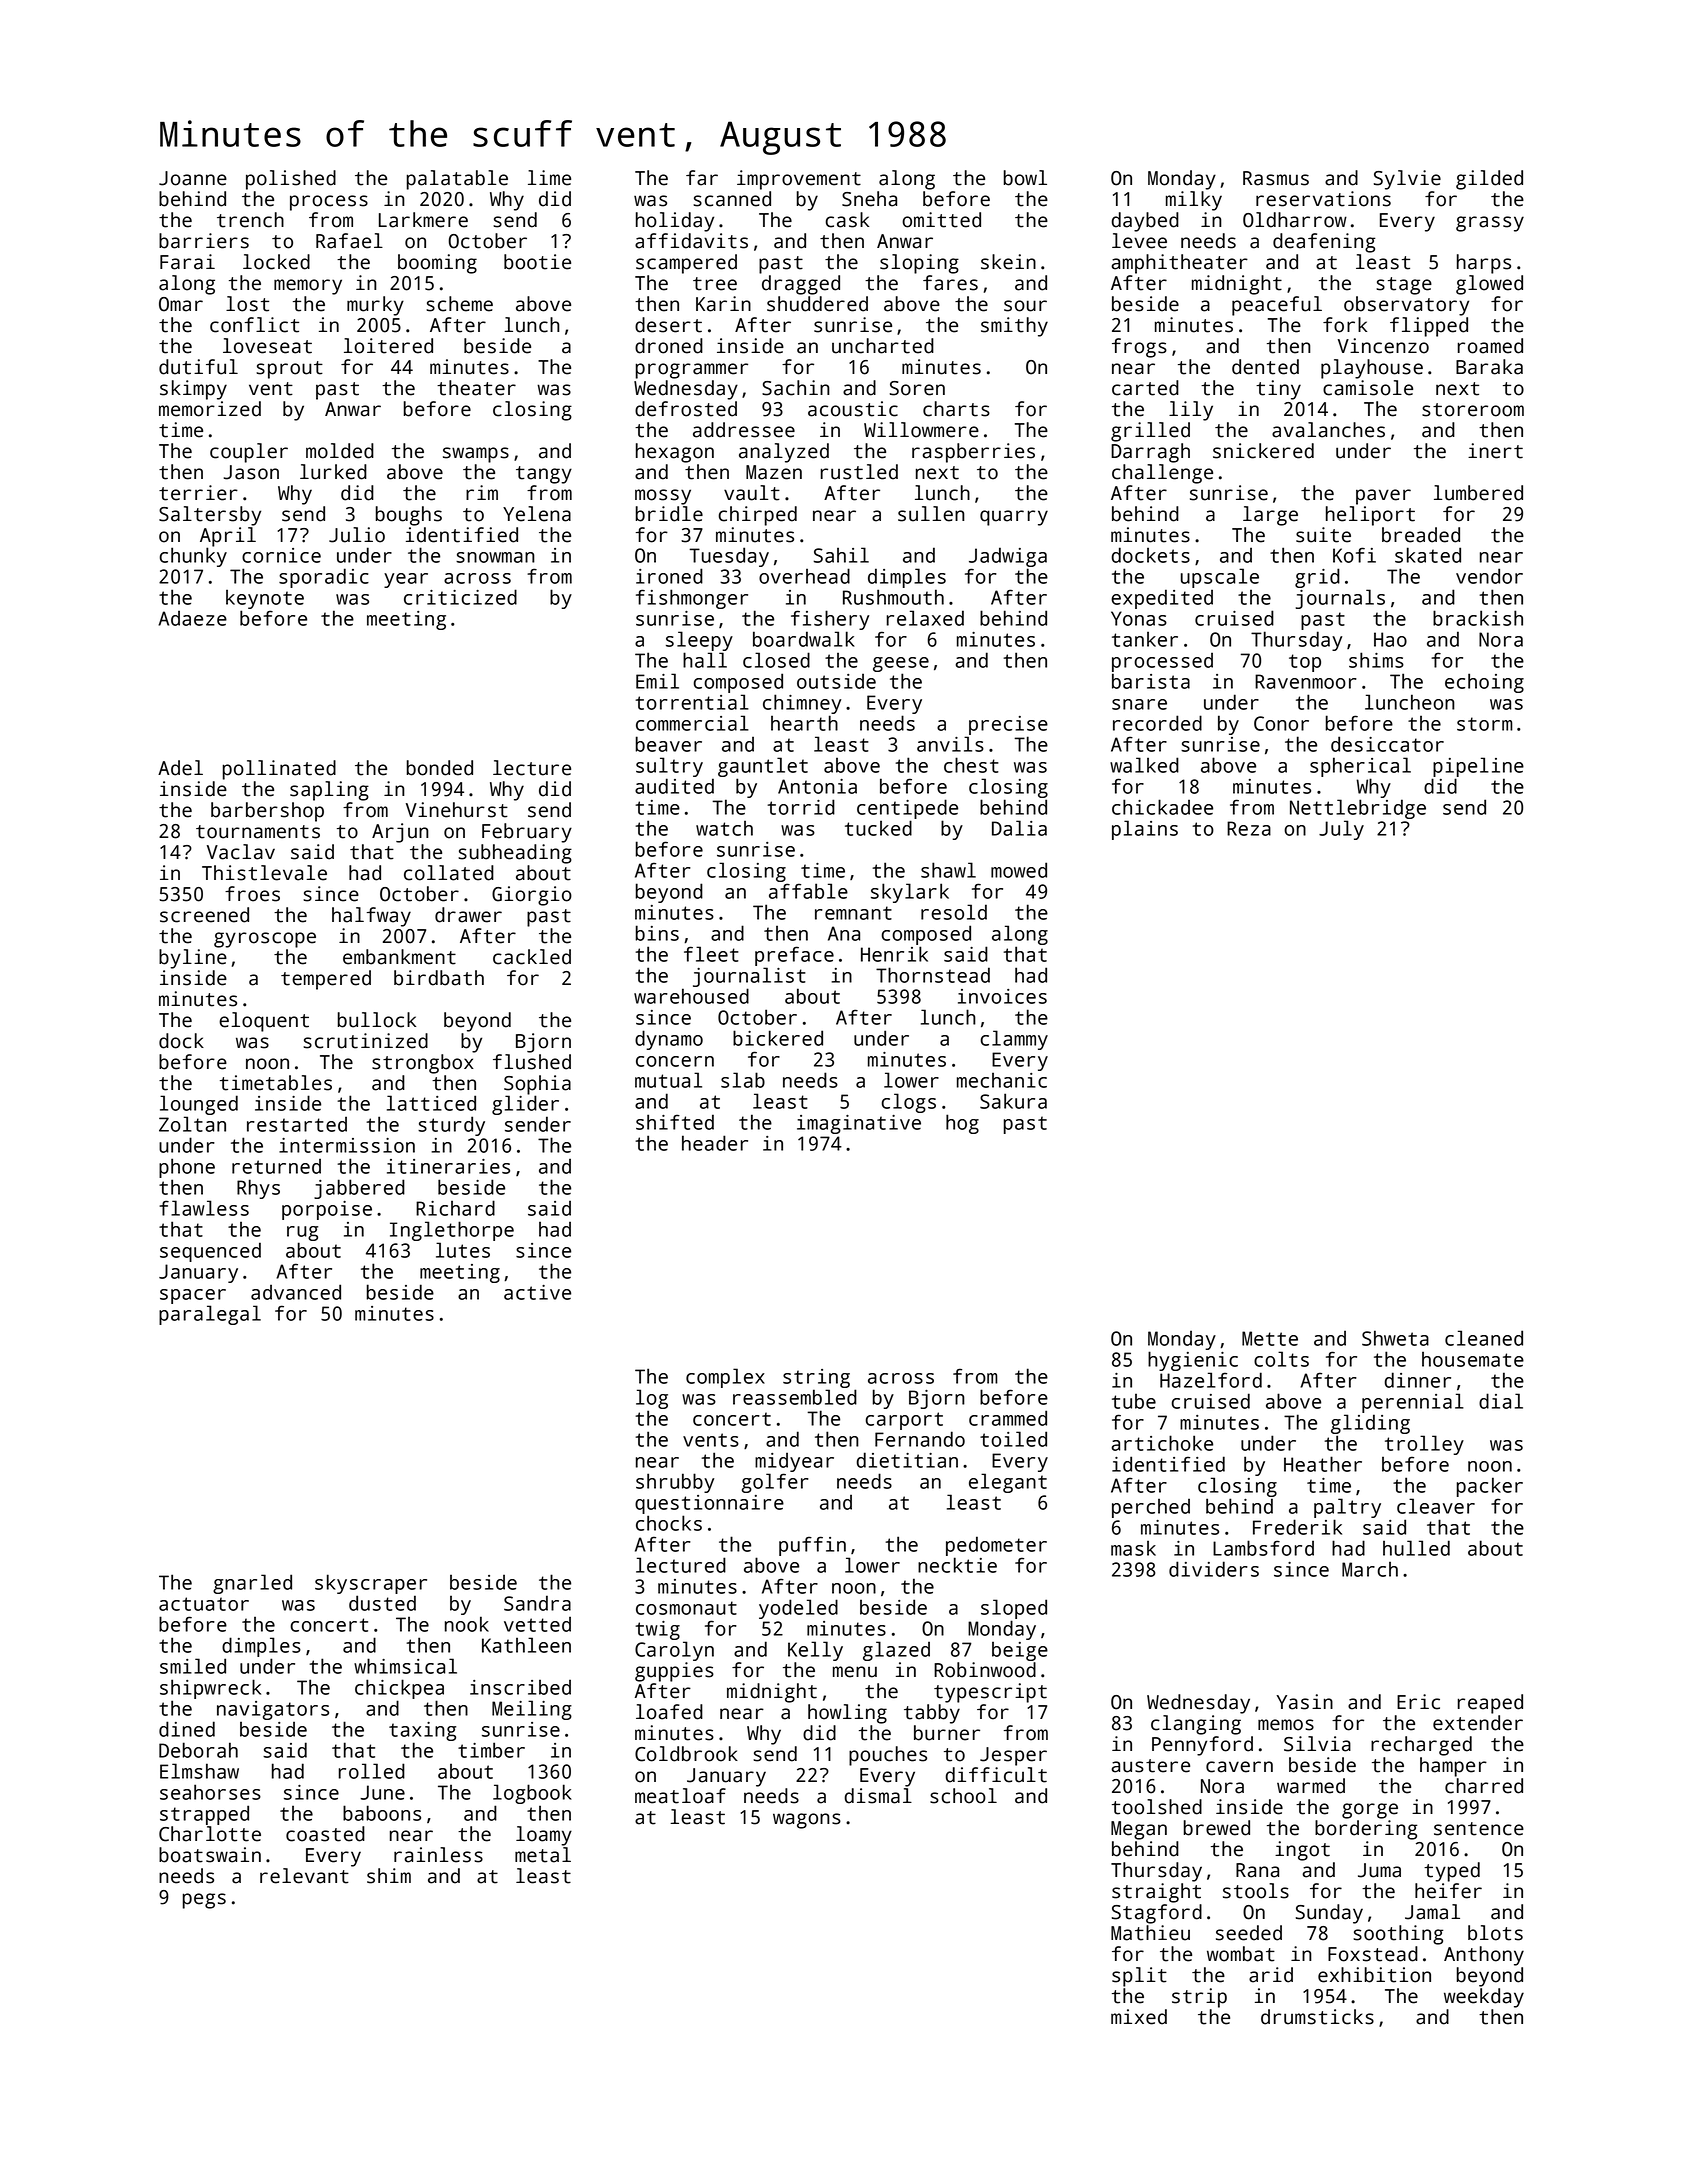  I want to click on pipeline, so click(1478, 767).
